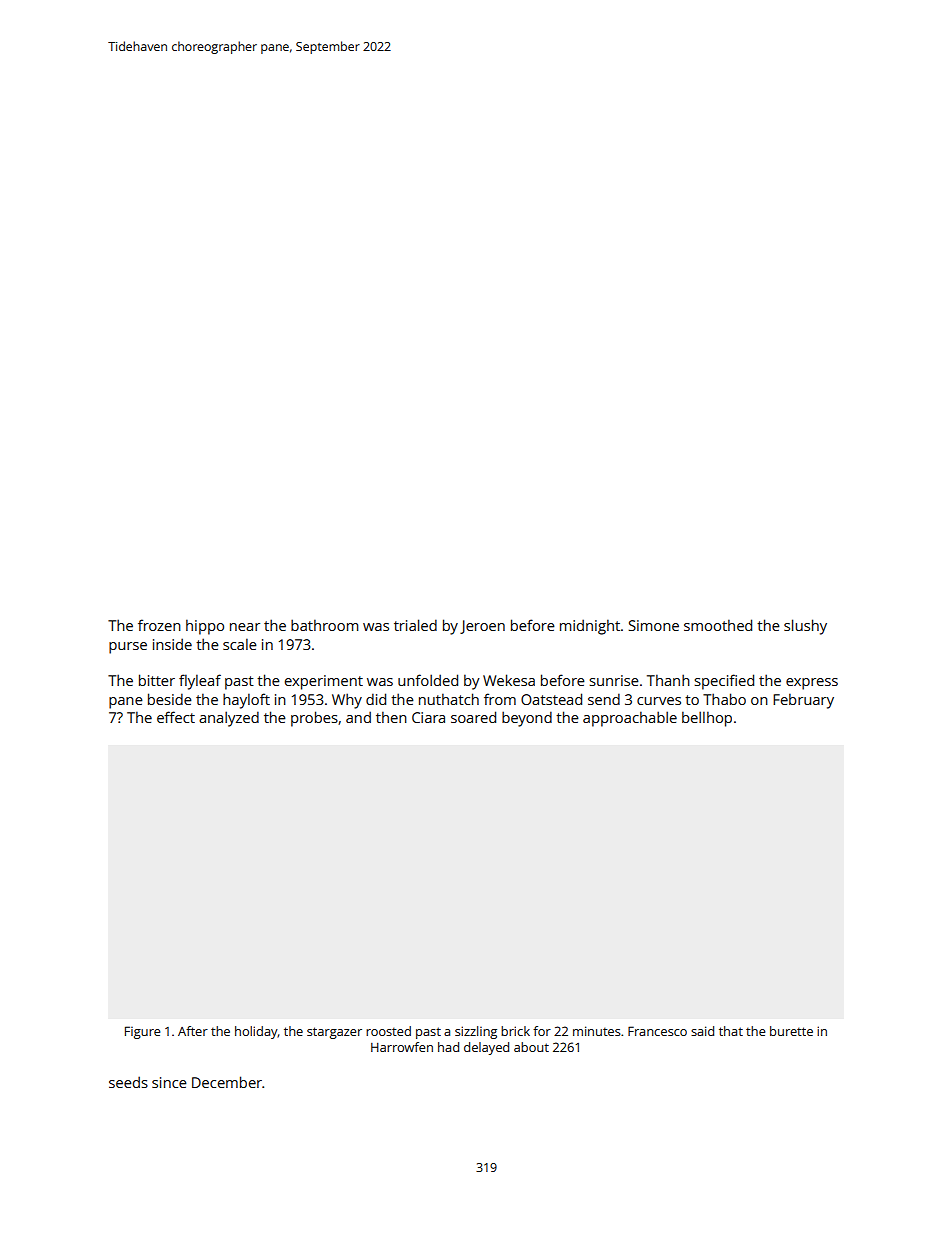 Image resolution: width=952 pixels, height=1233 pixels. I want to click on After, so click(193, 1031).
